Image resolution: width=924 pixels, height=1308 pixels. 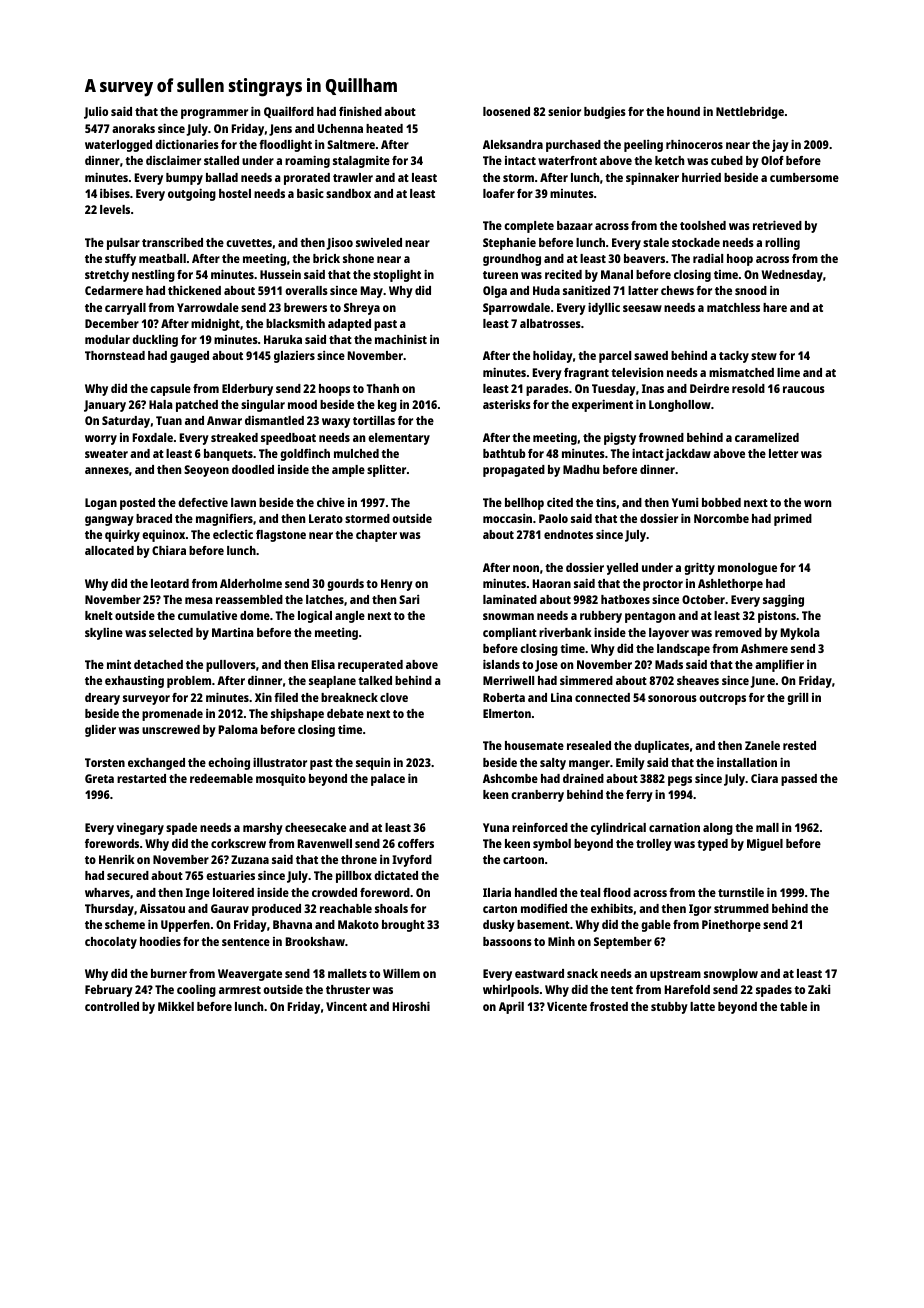 What do you see at coordinates (194, 290) in the screenshot?
I see `thickened` at bounding box center [194, 290].
